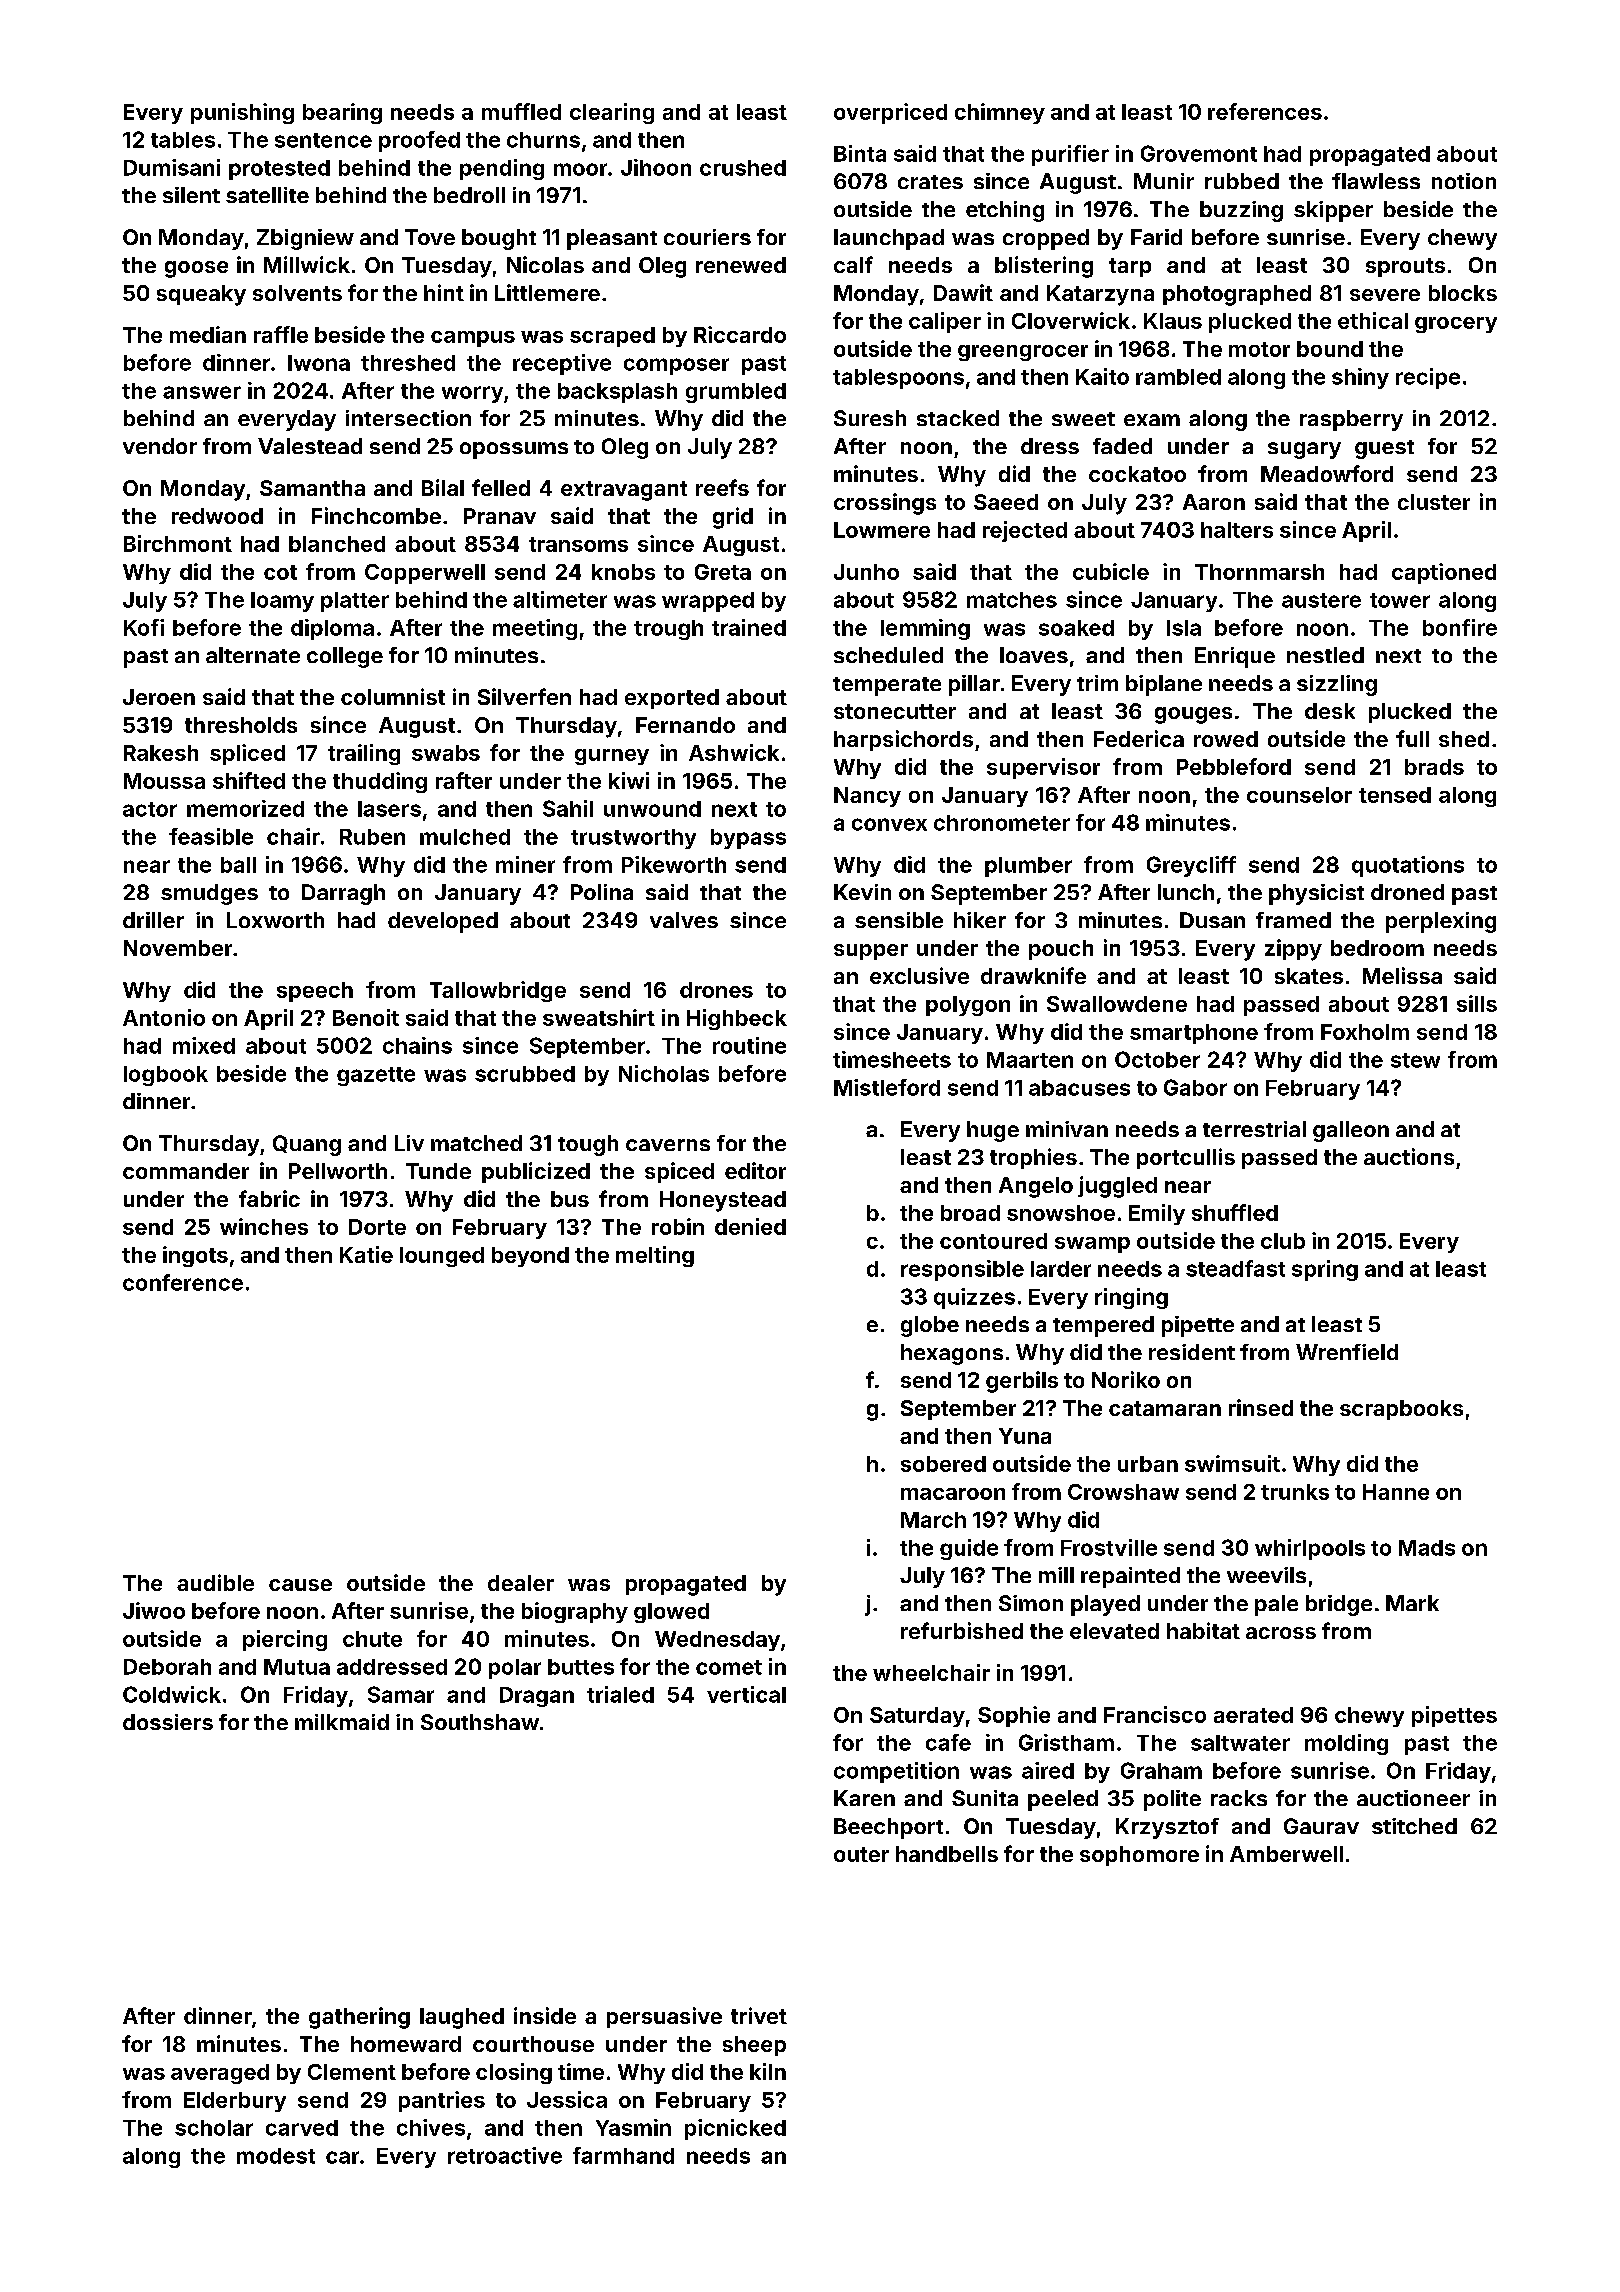 Image resolution: width=1620 pixels, height=2292 pixels. What do you see at coordinates (1212, 920) in the page?
I see `Dusan` at bounding box center [1212, 920].
